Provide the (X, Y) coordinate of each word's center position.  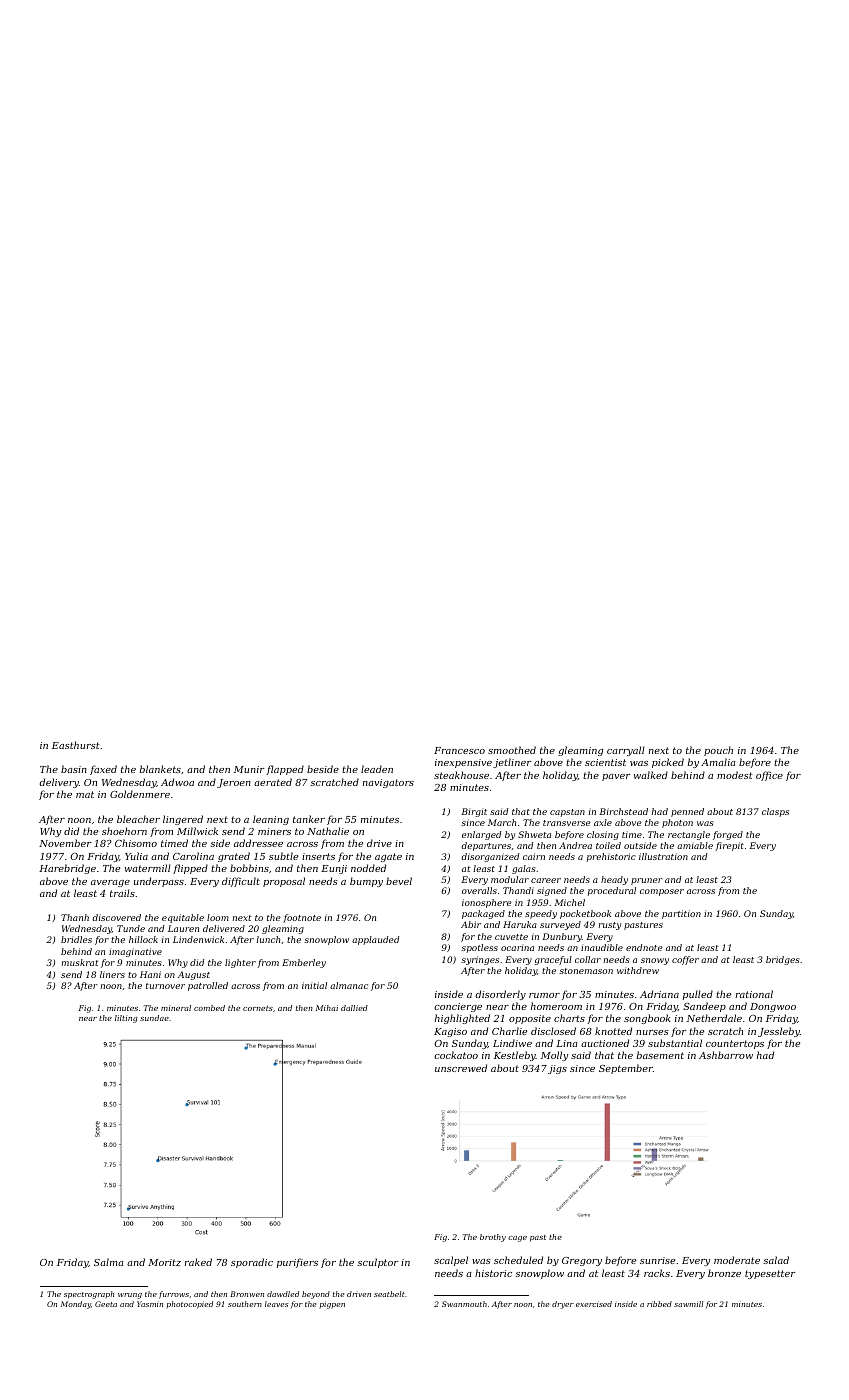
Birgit (474, 812)
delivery (59, 783)
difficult (241, 882)
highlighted (462, 1019)
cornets (258, 1008)
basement (660, 1055)
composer (662, 892)
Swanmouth (464, 1304)
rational (754, 994)
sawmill (688, 1304)
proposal (284, 882)
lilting (126, 1019)
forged (728, 835)
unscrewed (461, 1068)
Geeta (106, 1304)
